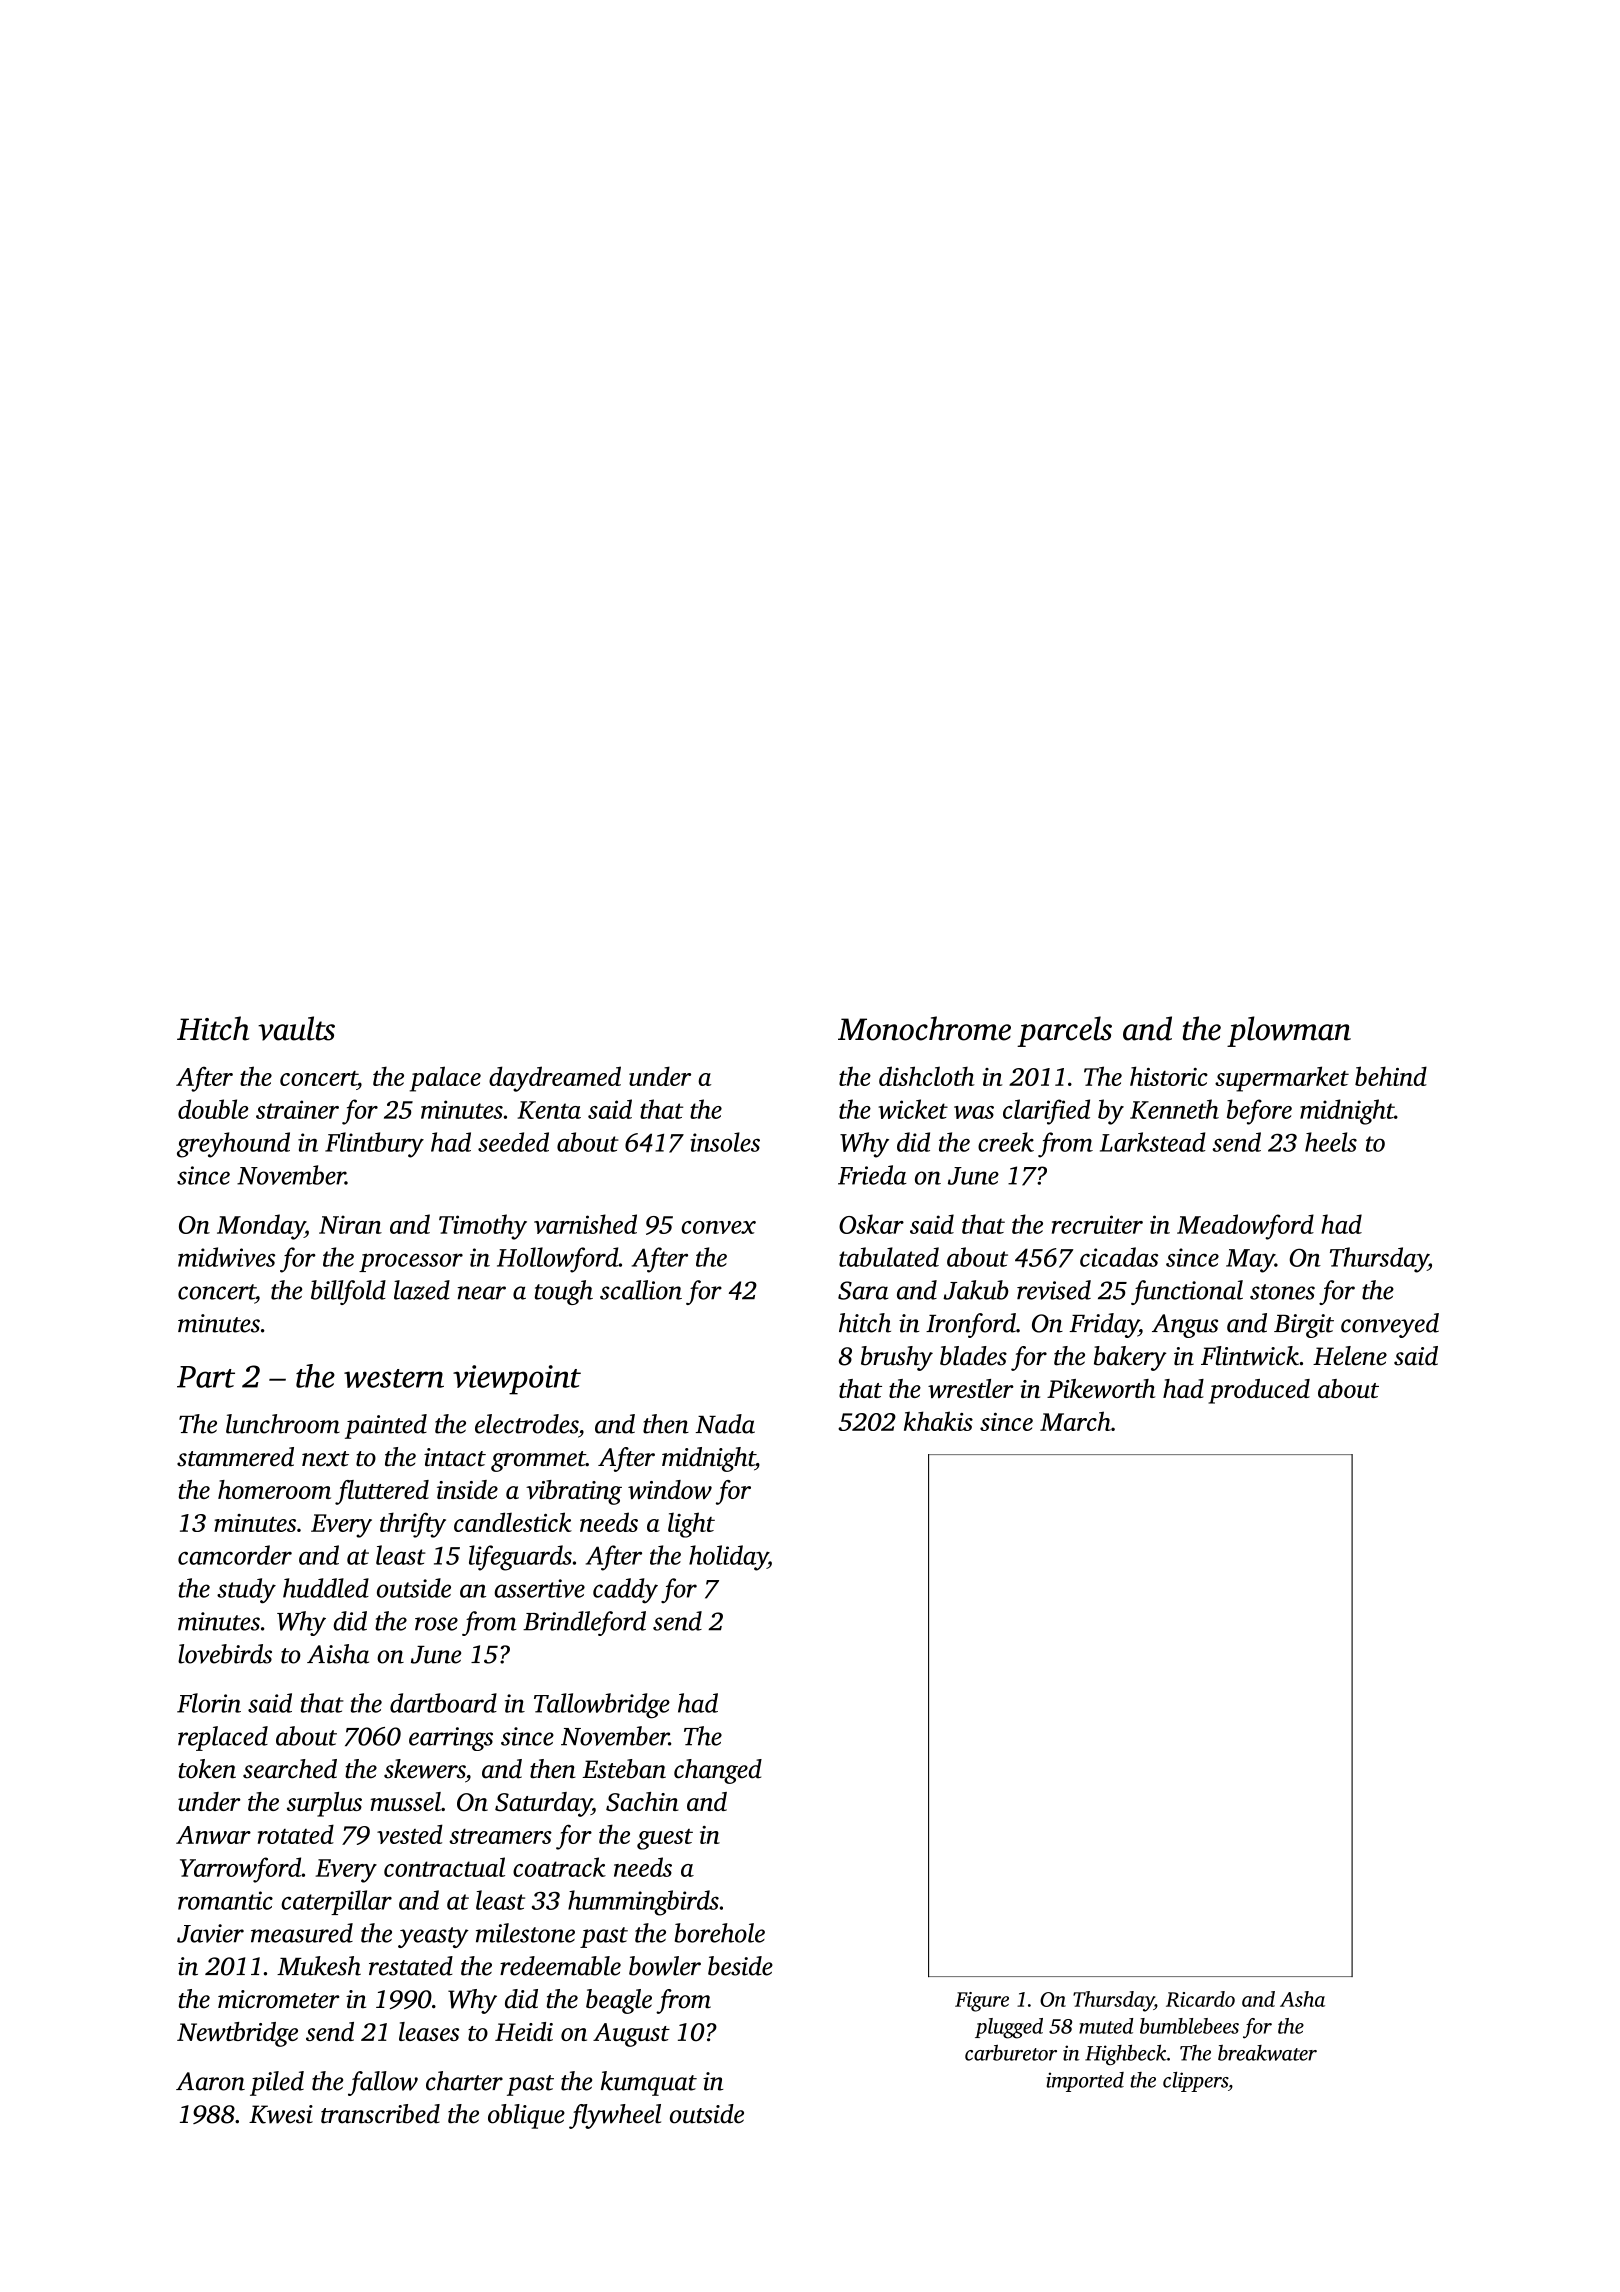 The height and width of the screenshot is (2292, 1620). I want to click on homeroom, so click(274, 1489).
